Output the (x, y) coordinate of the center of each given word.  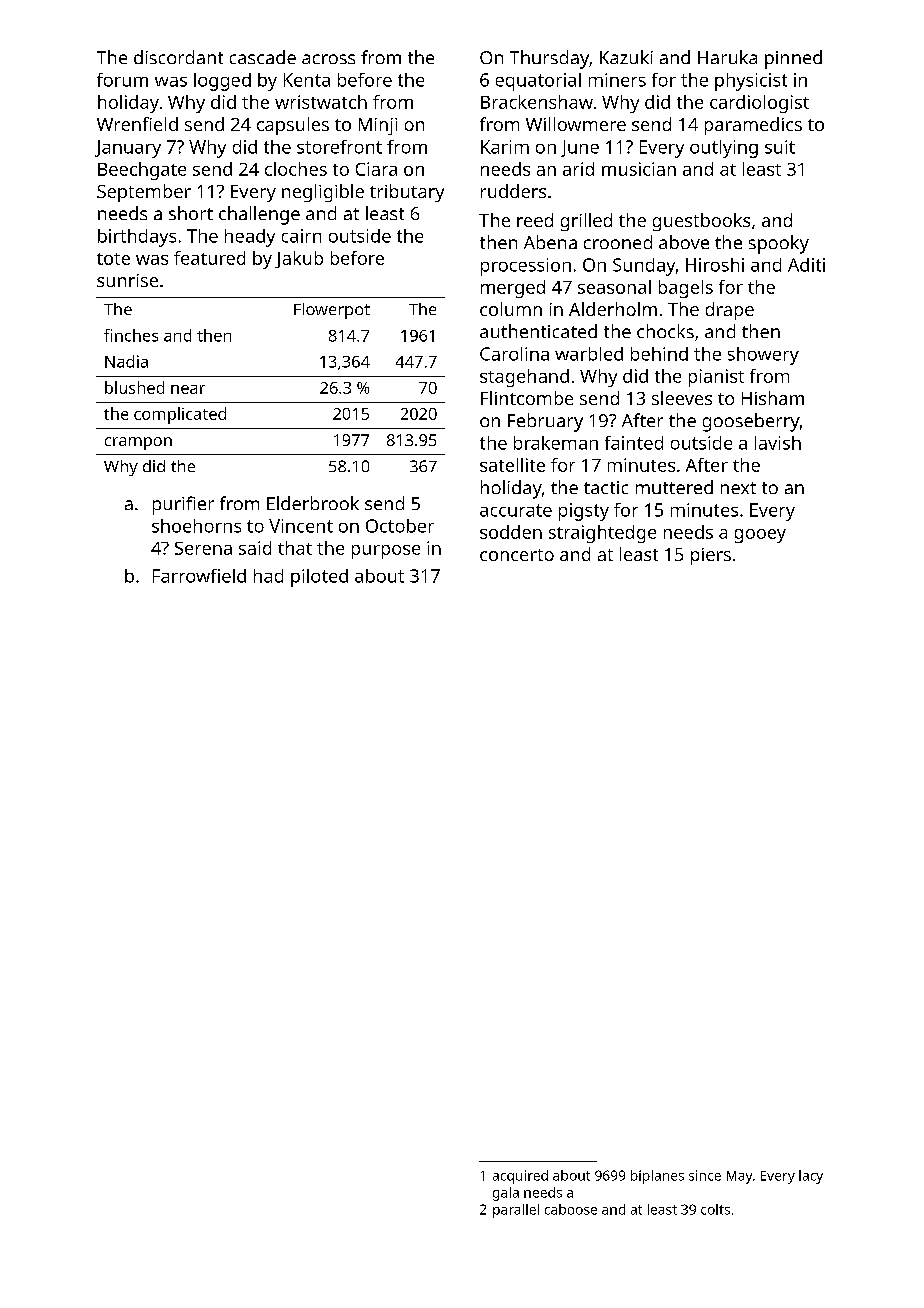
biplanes (657, 1177)
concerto (517, 555)
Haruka (727, 57)
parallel (516, 1211)
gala (506, 1194)
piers (711, 556)
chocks (665, 331)
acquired (520, 1177)
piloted (319, 578)
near (188, 389)
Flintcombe (527, 398)
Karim (505, 147)
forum (122, 80)
